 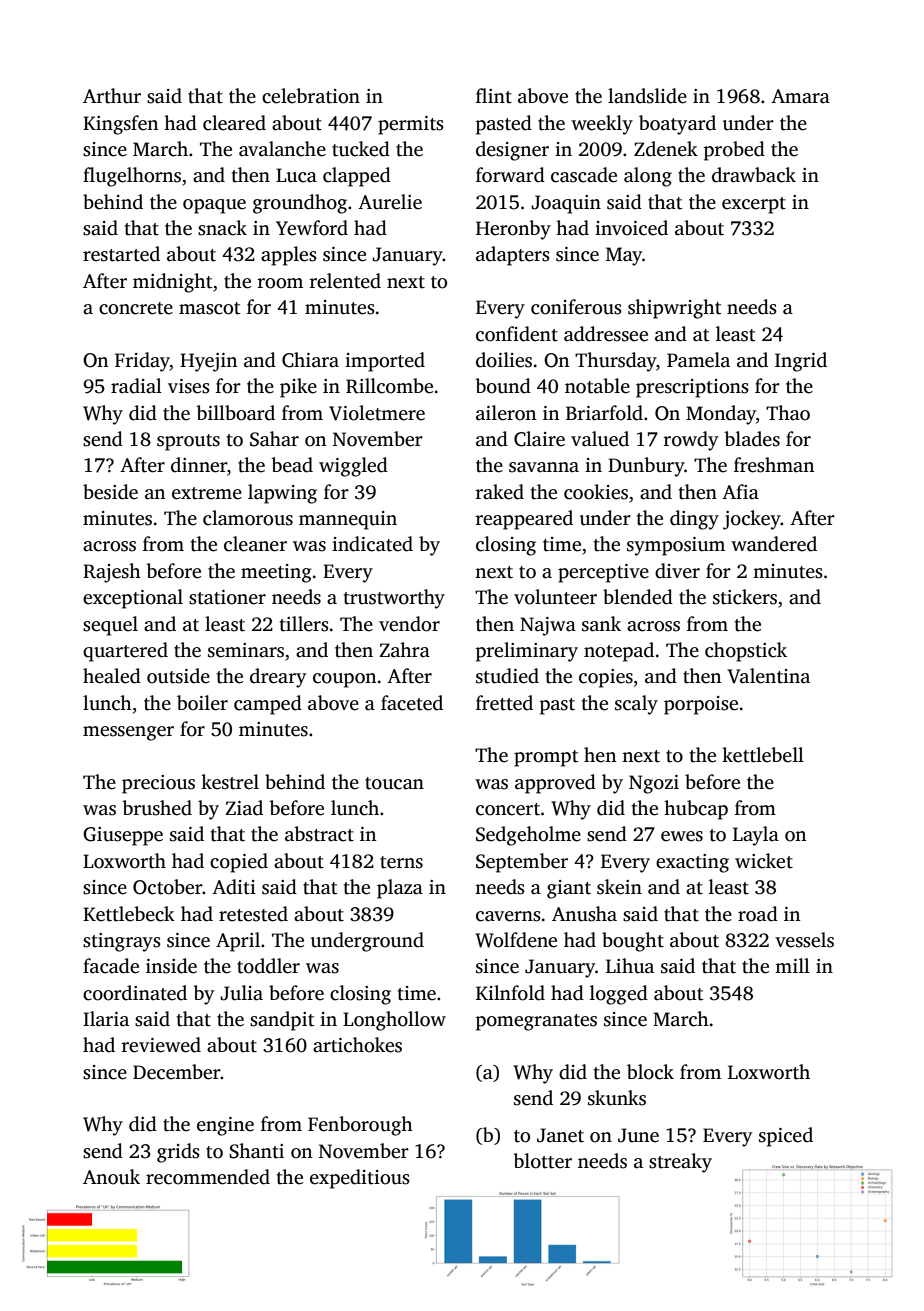 I want to click on plaza, so click(x=400, y=889).
